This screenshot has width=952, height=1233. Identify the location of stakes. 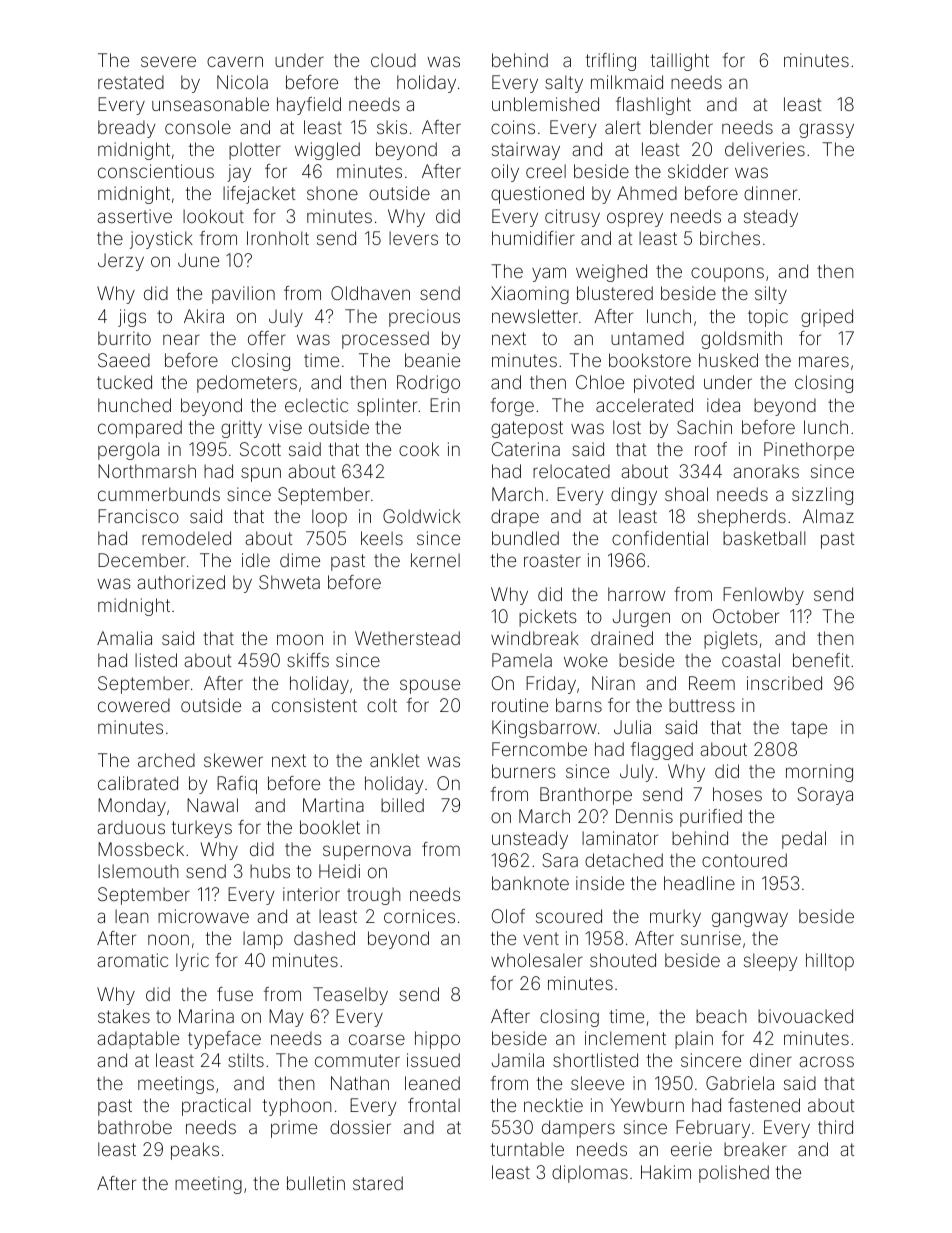
(124, 1016).
